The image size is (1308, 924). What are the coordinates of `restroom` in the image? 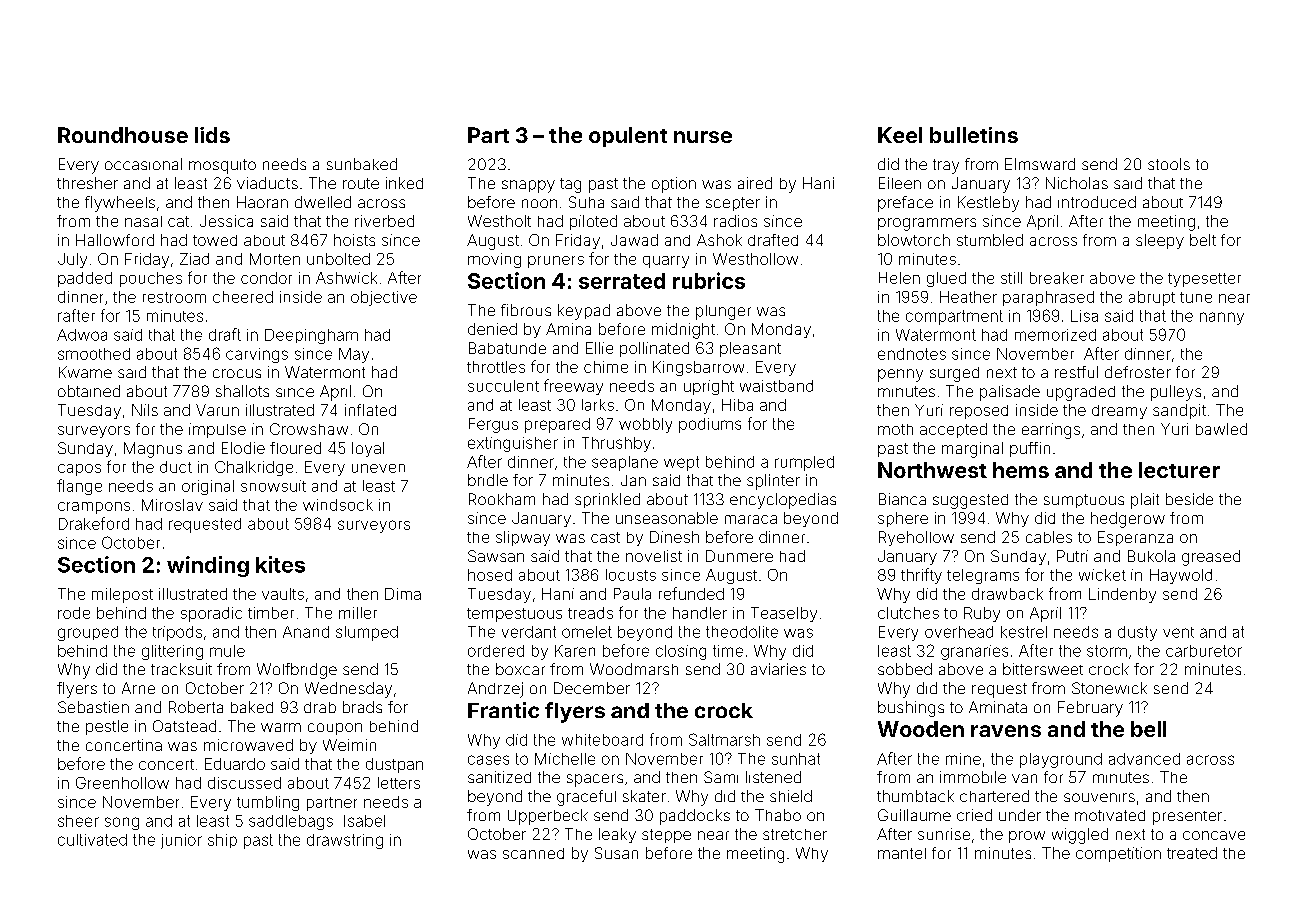 It's located at (174, 297).
